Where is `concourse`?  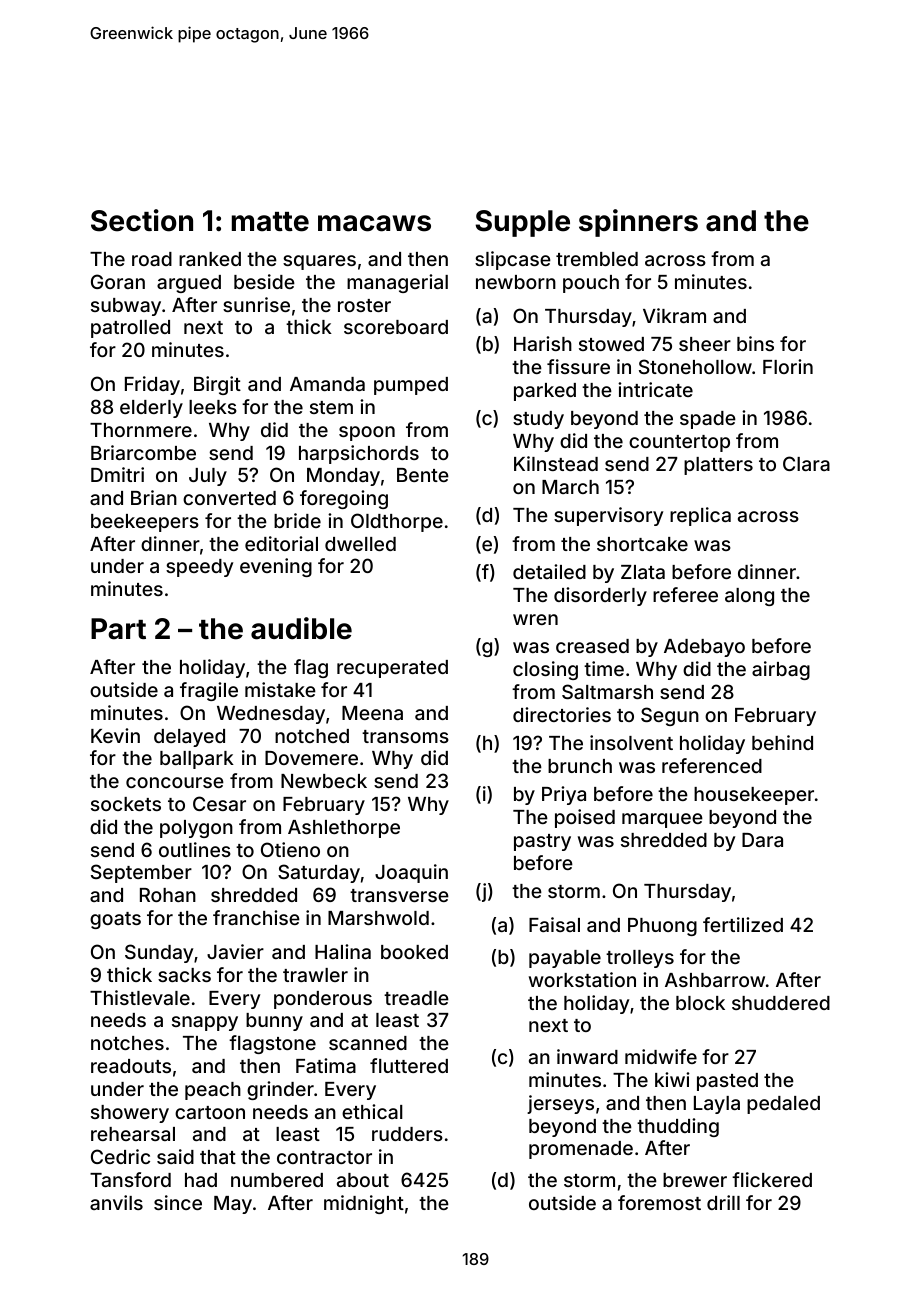
concourse is located at coordinates (175, 782).
